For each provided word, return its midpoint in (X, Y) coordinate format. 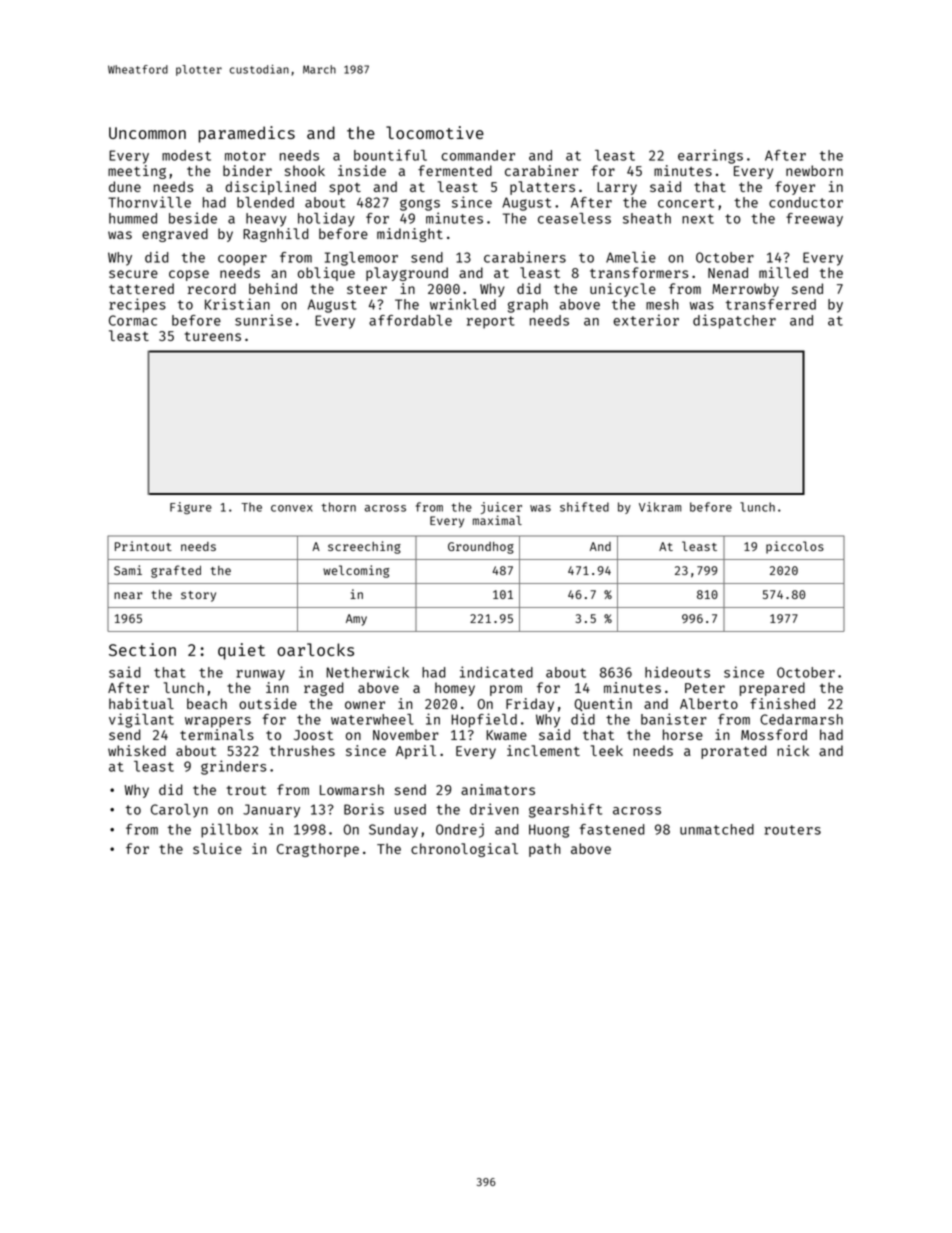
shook (305, 170)
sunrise (263, 320)
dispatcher (734, 321)
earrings (710, 156)
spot (345, 189)
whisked (137, 750)
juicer (501, 508)
